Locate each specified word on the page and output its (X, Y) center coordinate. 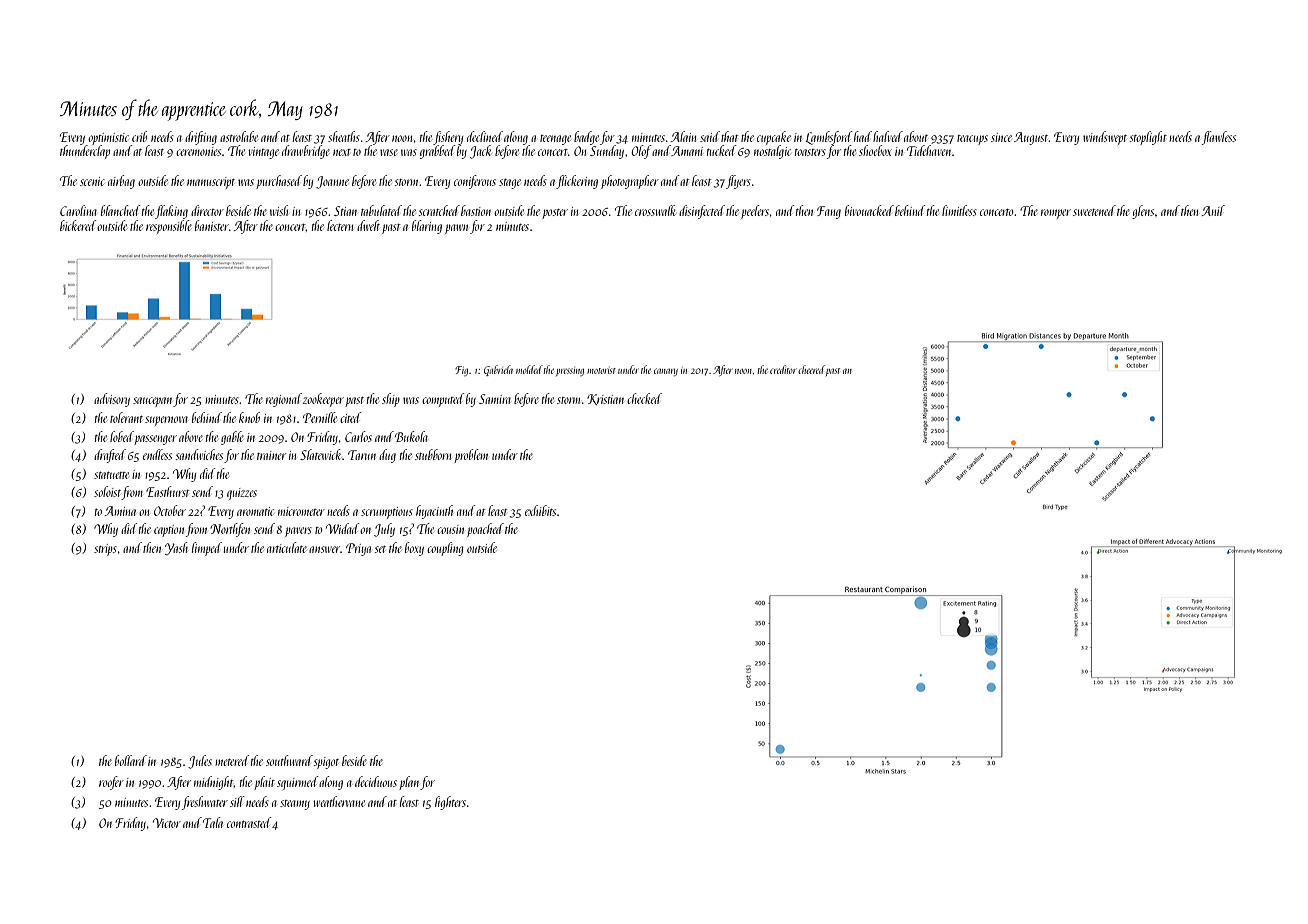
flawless (1219, 138)
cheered (811, 369)
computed (443, 400)
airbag (121, 182)
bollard (131, 760)
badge (586, 138)
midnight (214, 783)
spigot (326, 763)
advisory (112, 400)
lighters (450, 803)
